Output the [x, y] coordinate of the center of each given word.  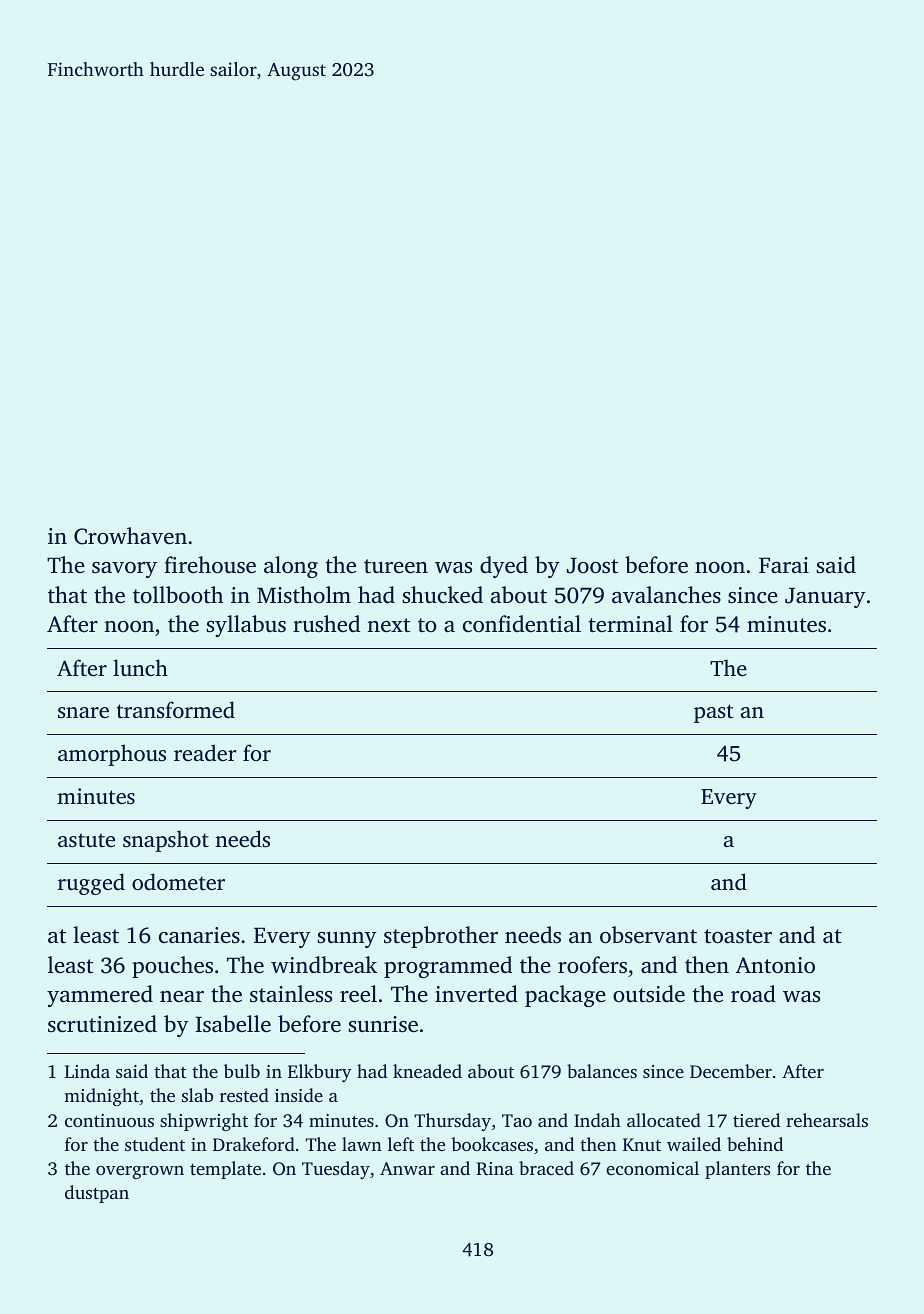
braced [546, 1168]
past [714, 713]
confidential [522, 623]
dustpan [97, 1194]
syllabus [246, 626]
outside [649, 994]
